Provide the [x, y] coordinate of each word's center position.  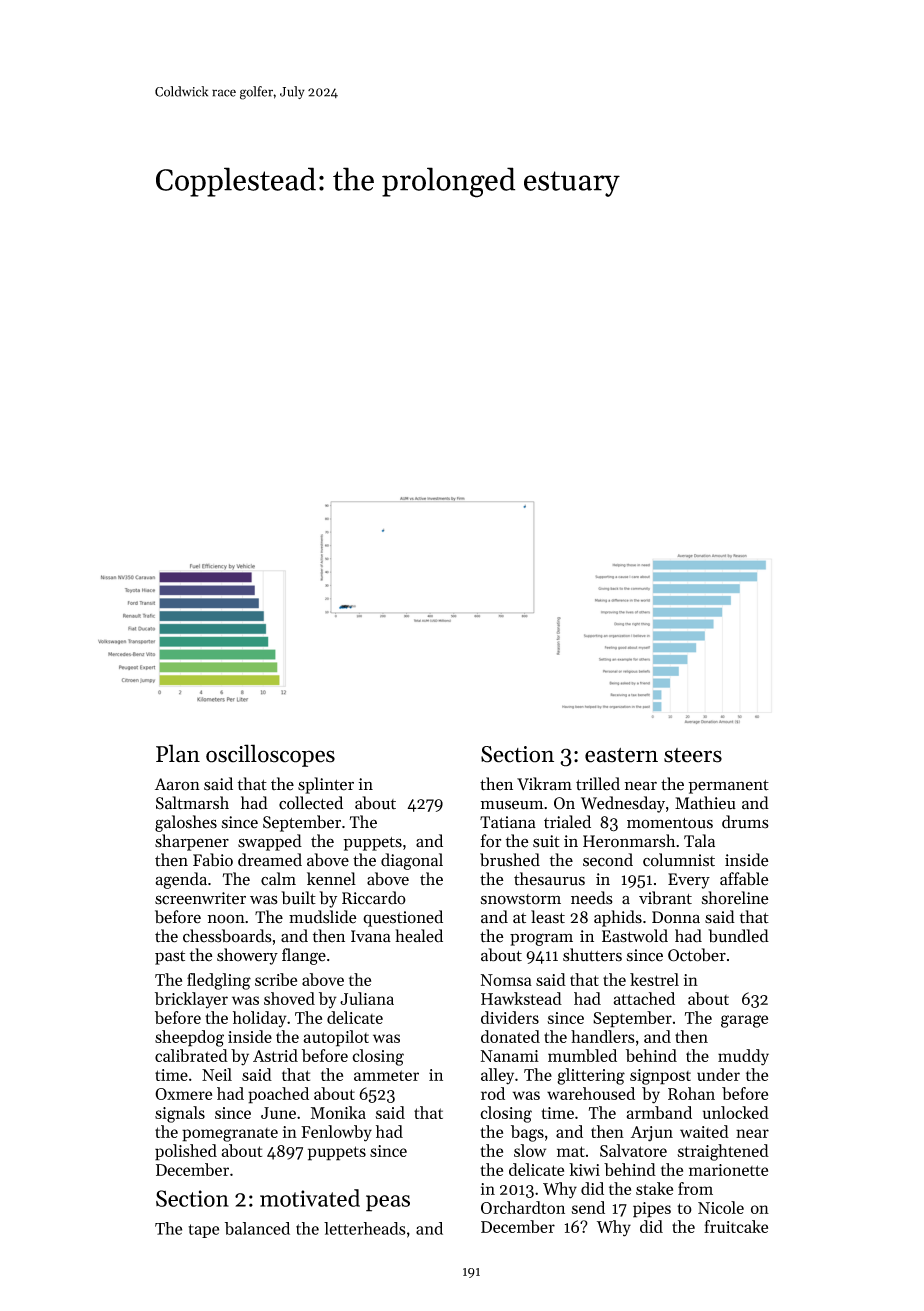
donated [510, 1036]
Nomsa [506, 980]
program [541, 939]
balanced [257, 1228]
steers [693, 755]
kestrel [654, 979]
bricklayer [191, 1000]
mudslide [323, 917]
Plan [178, 753]
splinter [326, 785]
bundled [738, 936]
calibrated [191, 1055]
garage [744, 1021]
